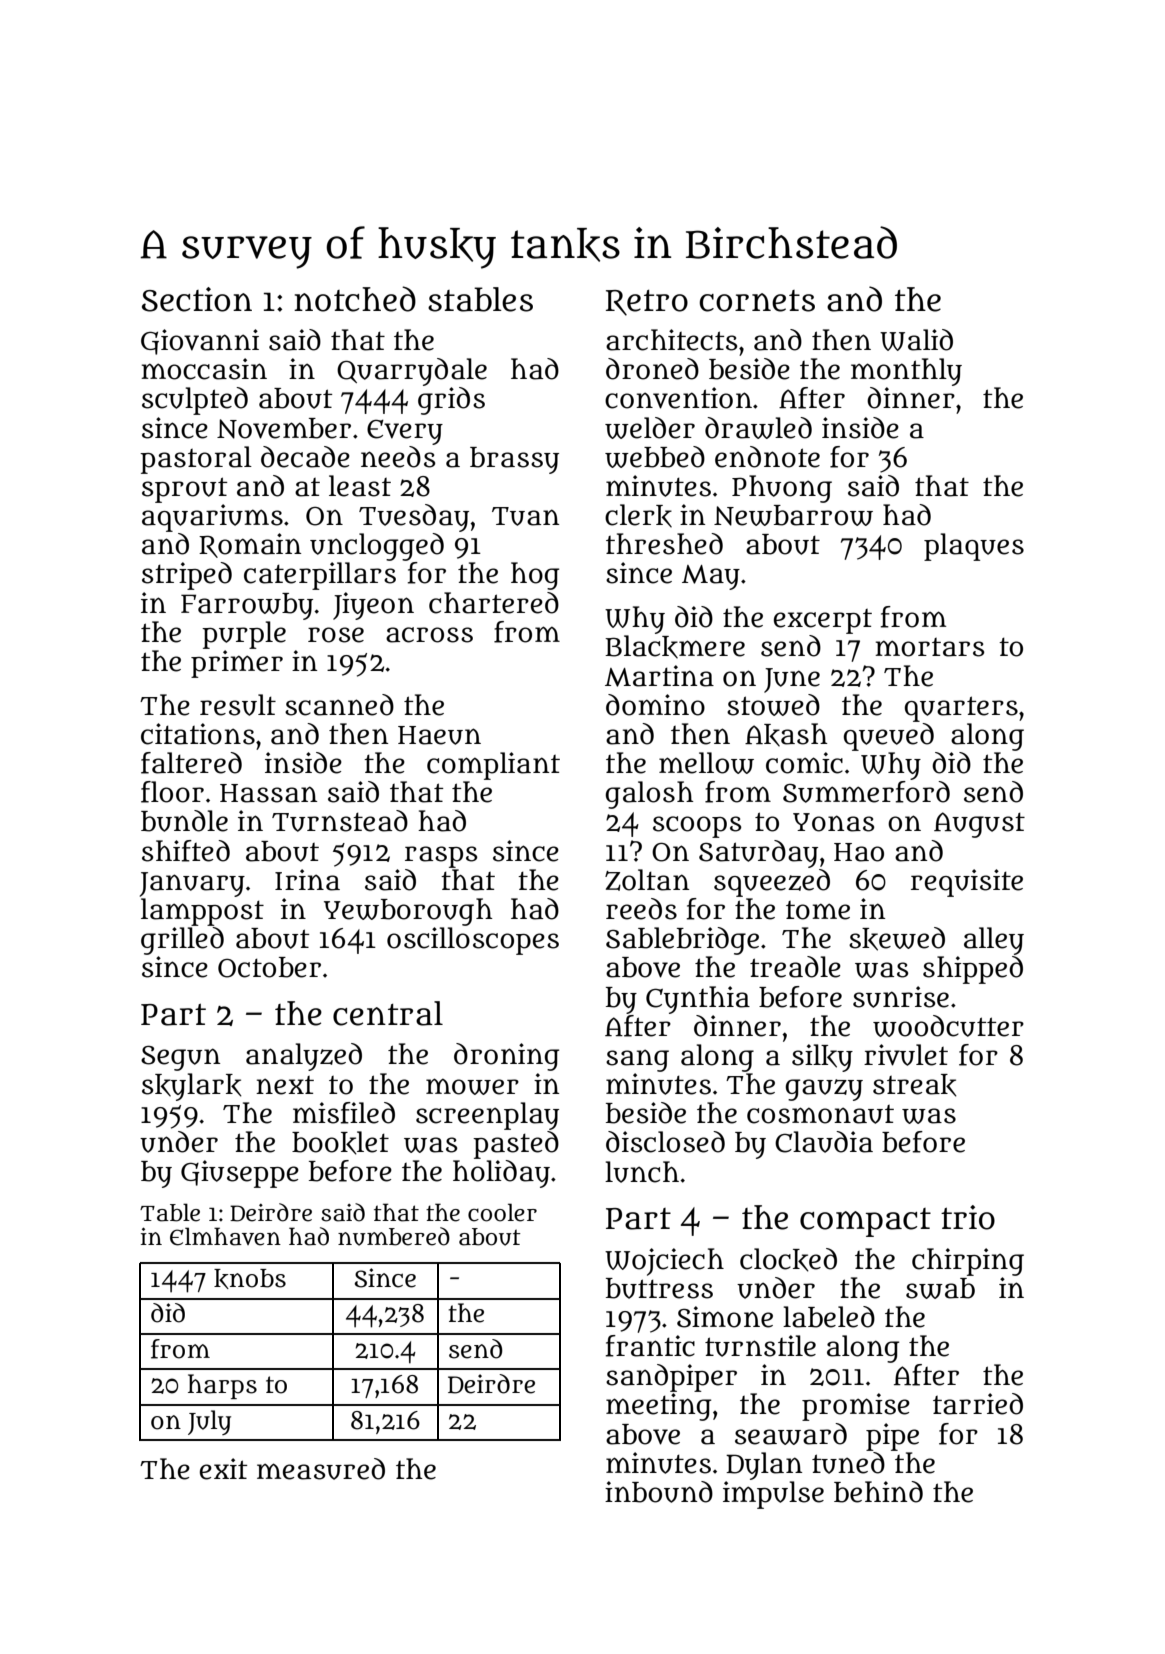 The width and height of the screenshot is (1165, 1654). I want to click on architects, so click(671, 340).
